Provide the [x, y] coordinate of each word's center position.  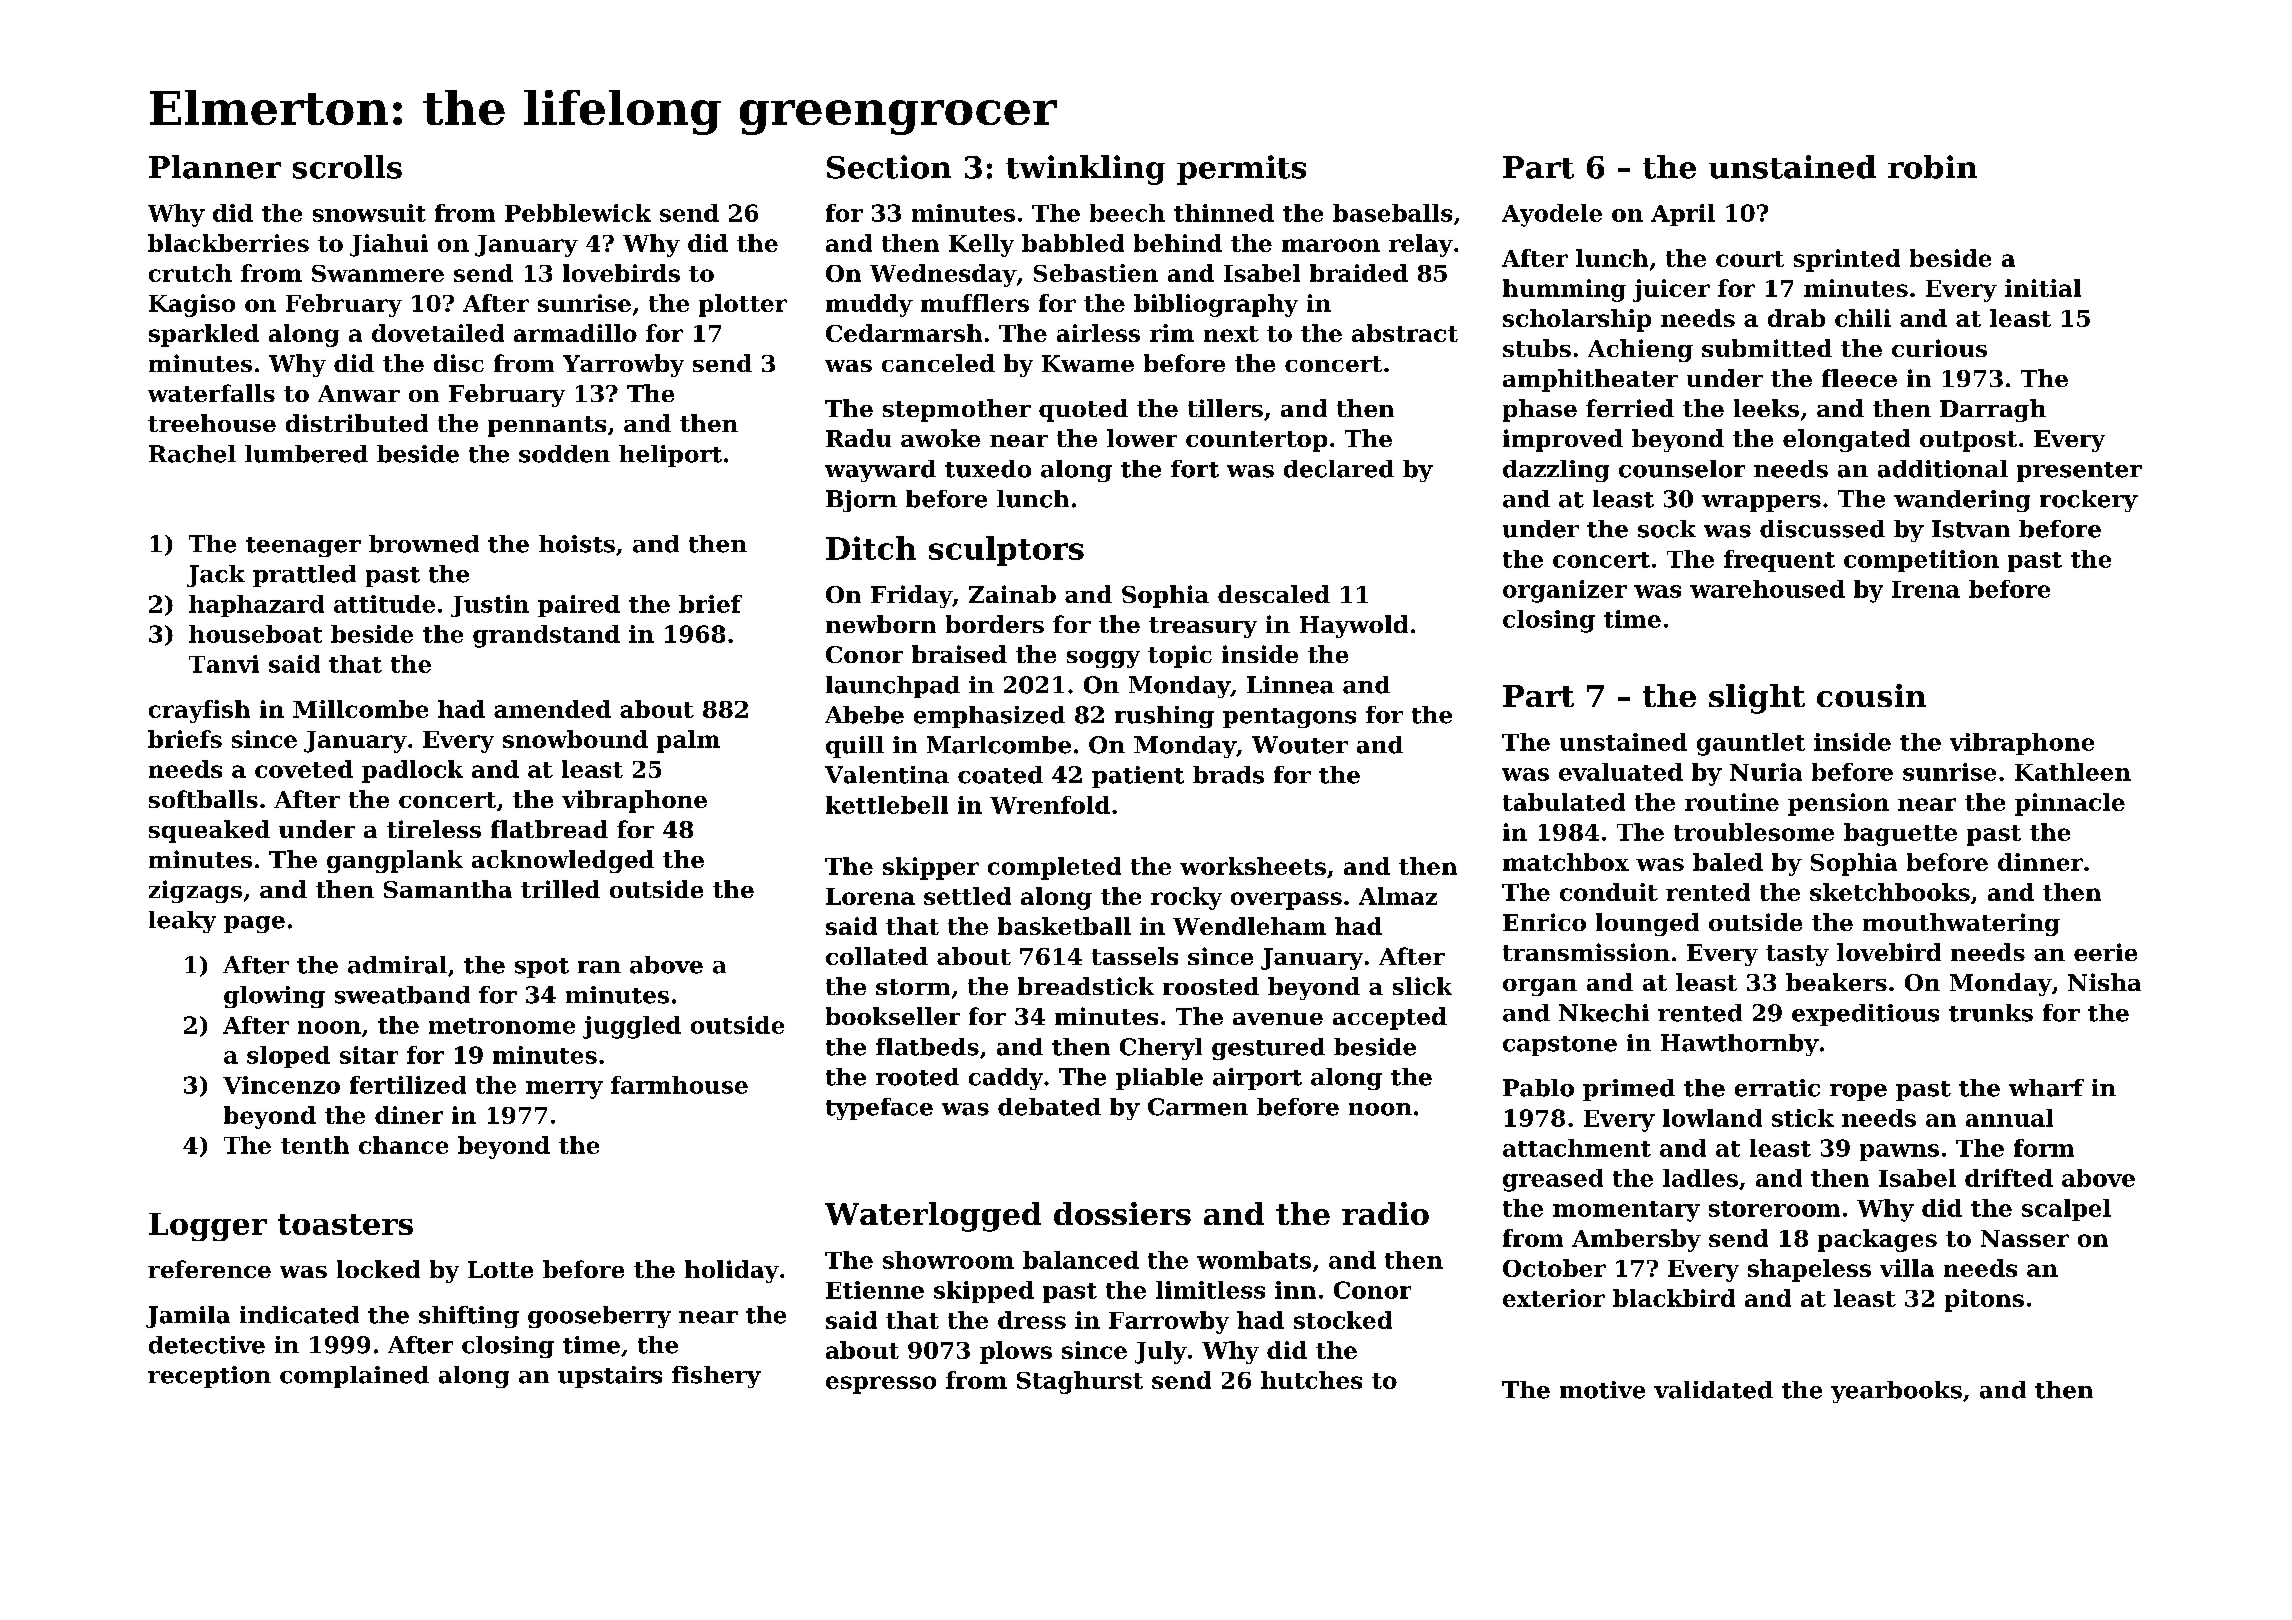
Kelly [981, 245]
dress [1032, 1320]
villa [1907, 1268]
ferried [1630, 408]
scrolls [347, 167]
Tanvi [224, 664]
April [1683, 215]
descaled [1274, 594]
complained [354, 1377]
